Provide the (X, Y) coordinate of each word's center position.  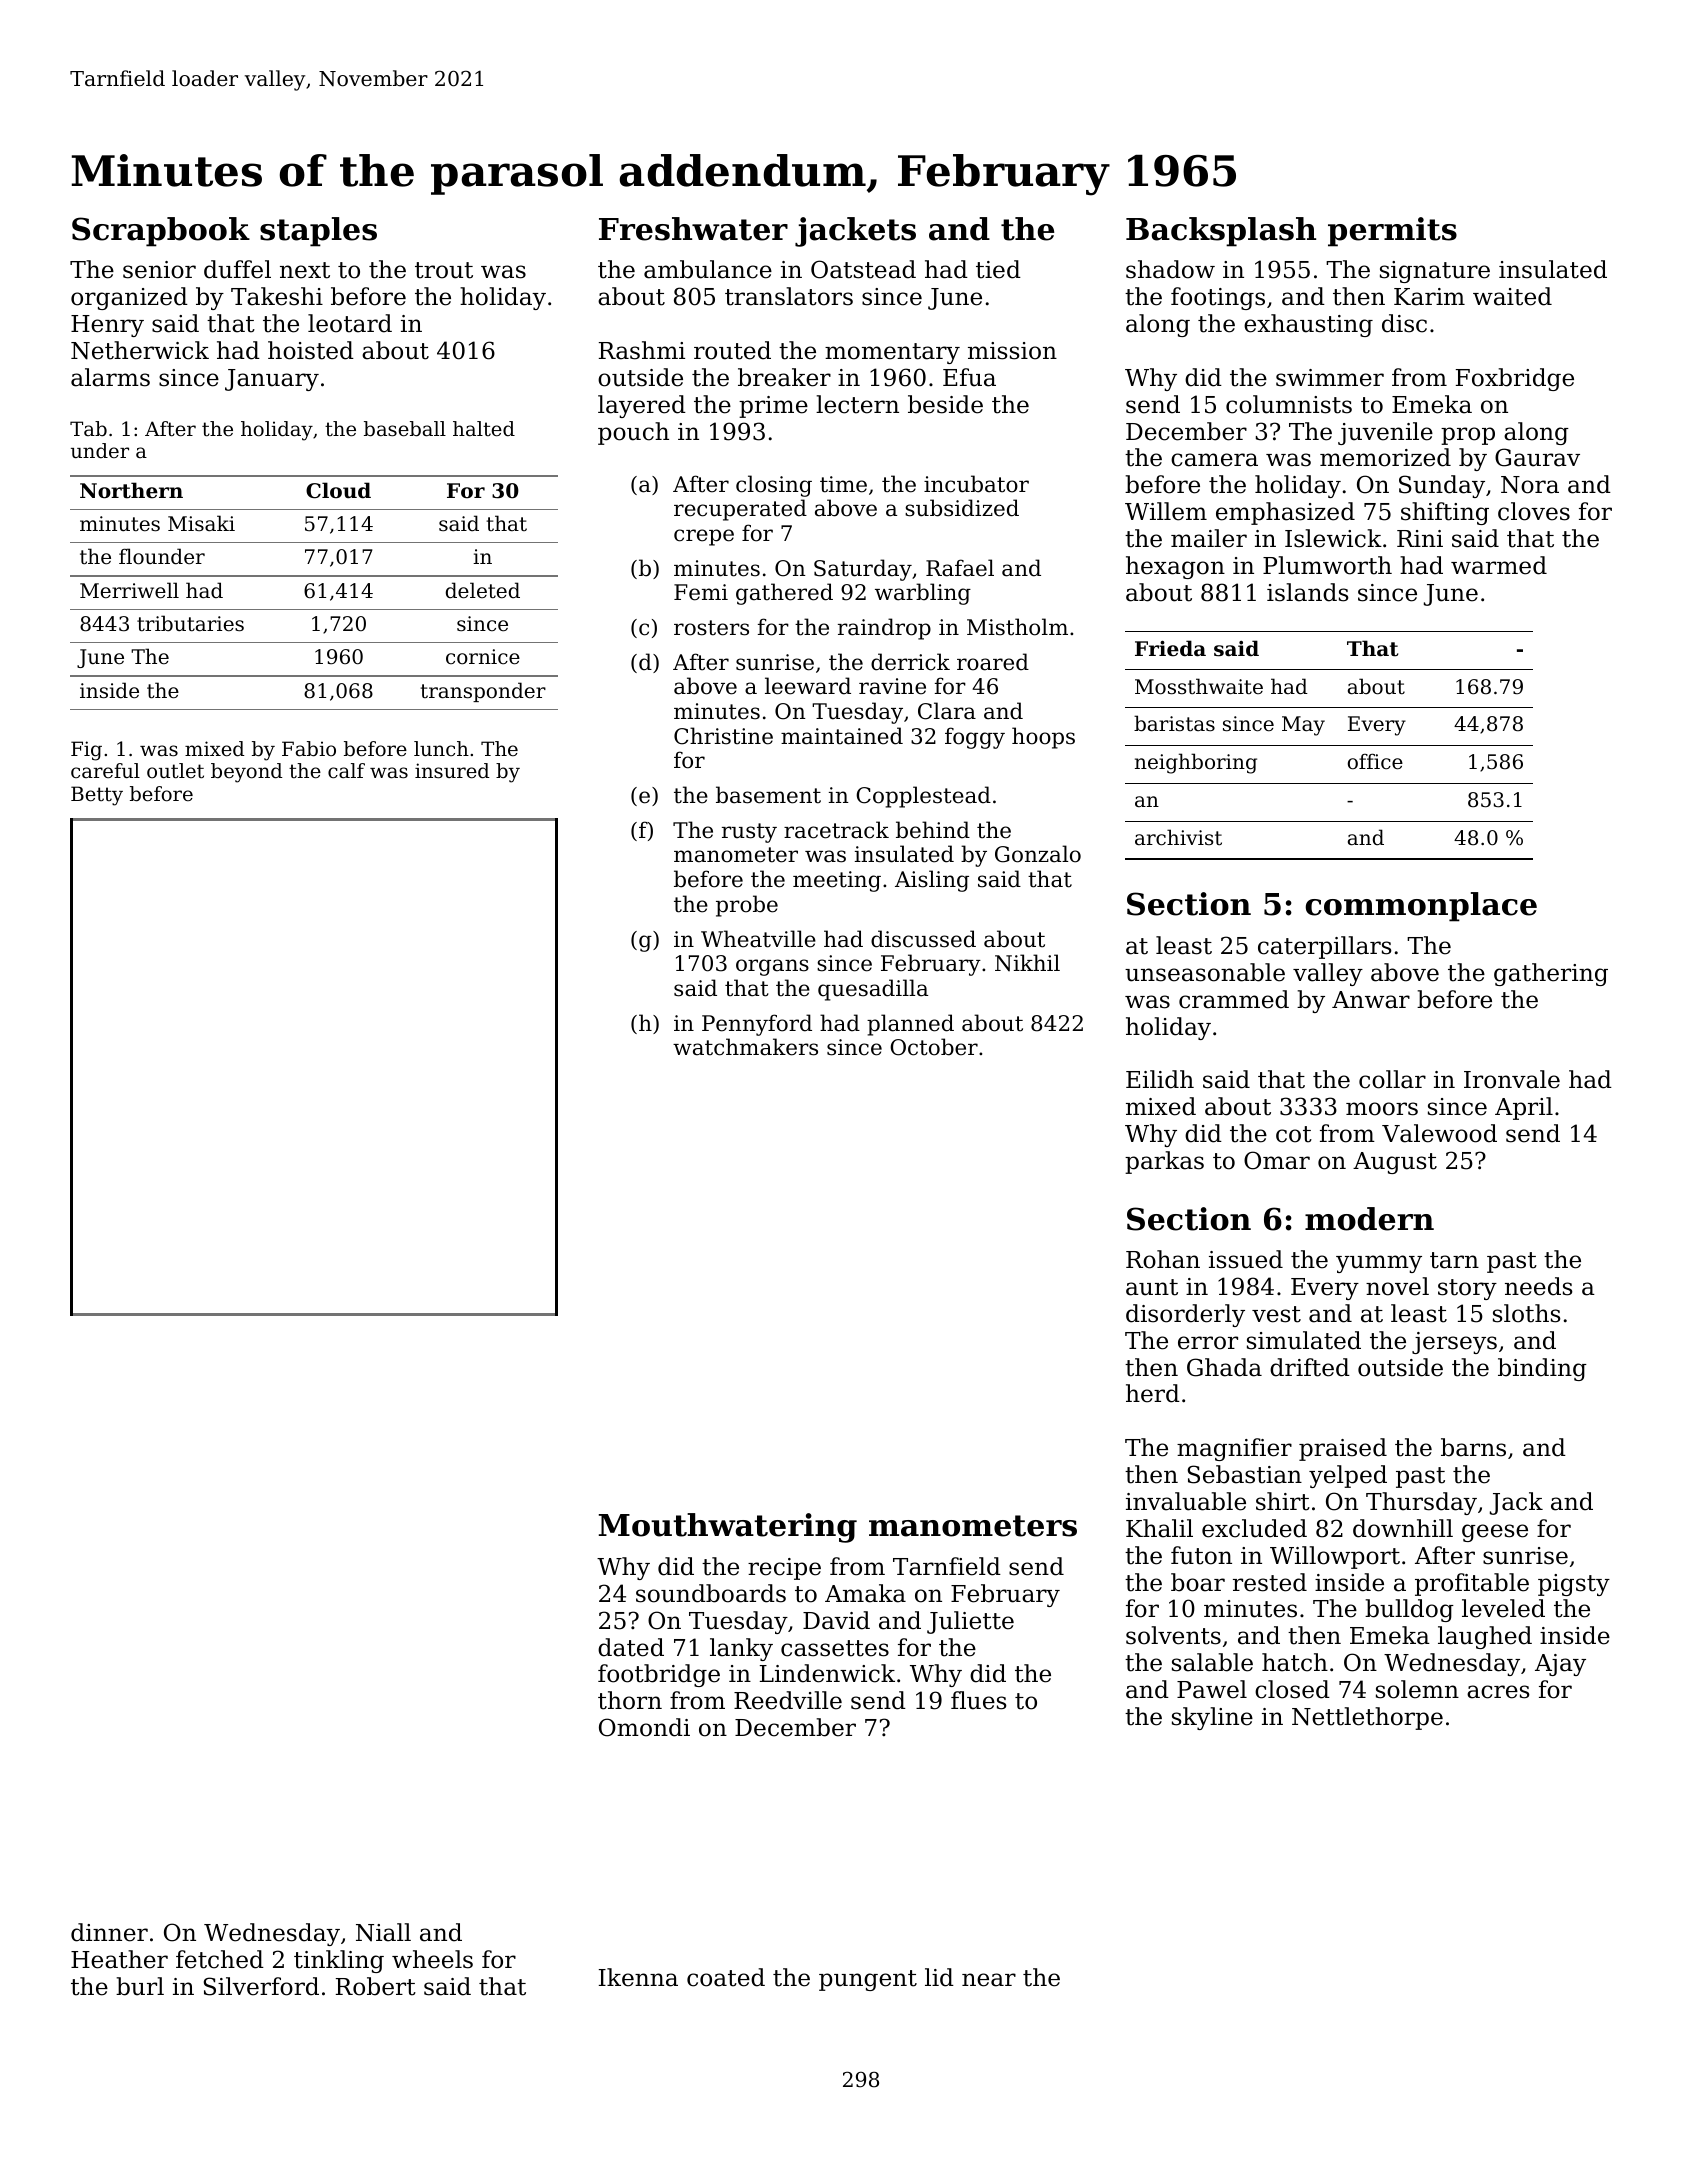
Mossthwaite (1199, 686)
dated (631, 1647)
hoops (1043, 738)
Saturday (863, 570)
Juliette (970, 1622)
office (1375, 762)
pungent (868, 1980)
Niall (383, 1932)
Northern (131, 490)
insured (452, 771)
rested (1270, 1582)
